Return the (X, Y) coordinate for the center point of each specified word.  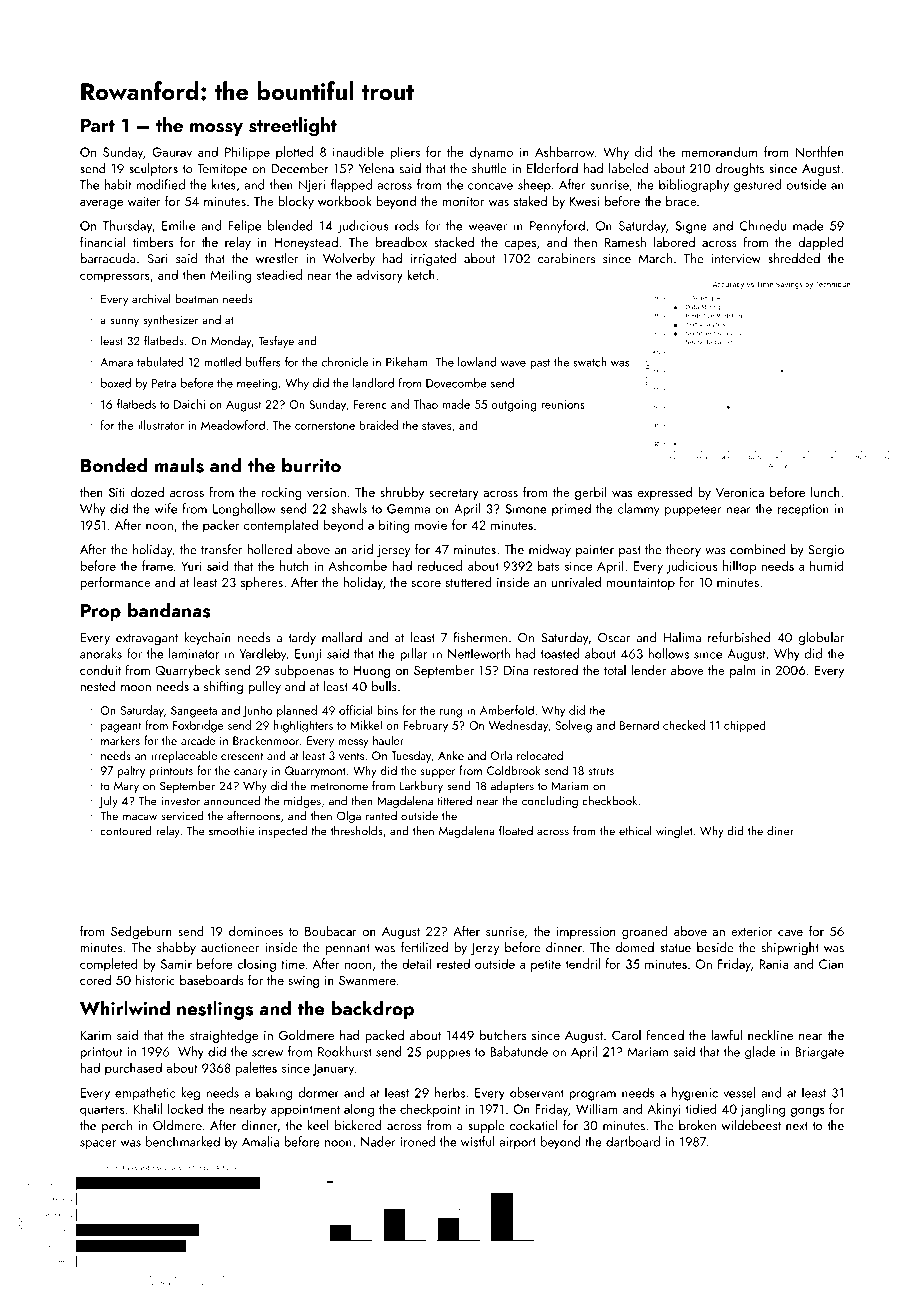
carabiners (566, 258)
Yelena (376, 168)
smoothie (231, 831)
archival (151, 299)
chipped (745, 726)
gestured (757, 186)
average (101, 204)
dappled (821, 243)
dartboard (633, 1141)
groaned (645, 932)
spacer (98, 1145)
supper (438, 773)
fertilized (424, 947)
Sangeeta (194, 712)
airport (517, 1143)
